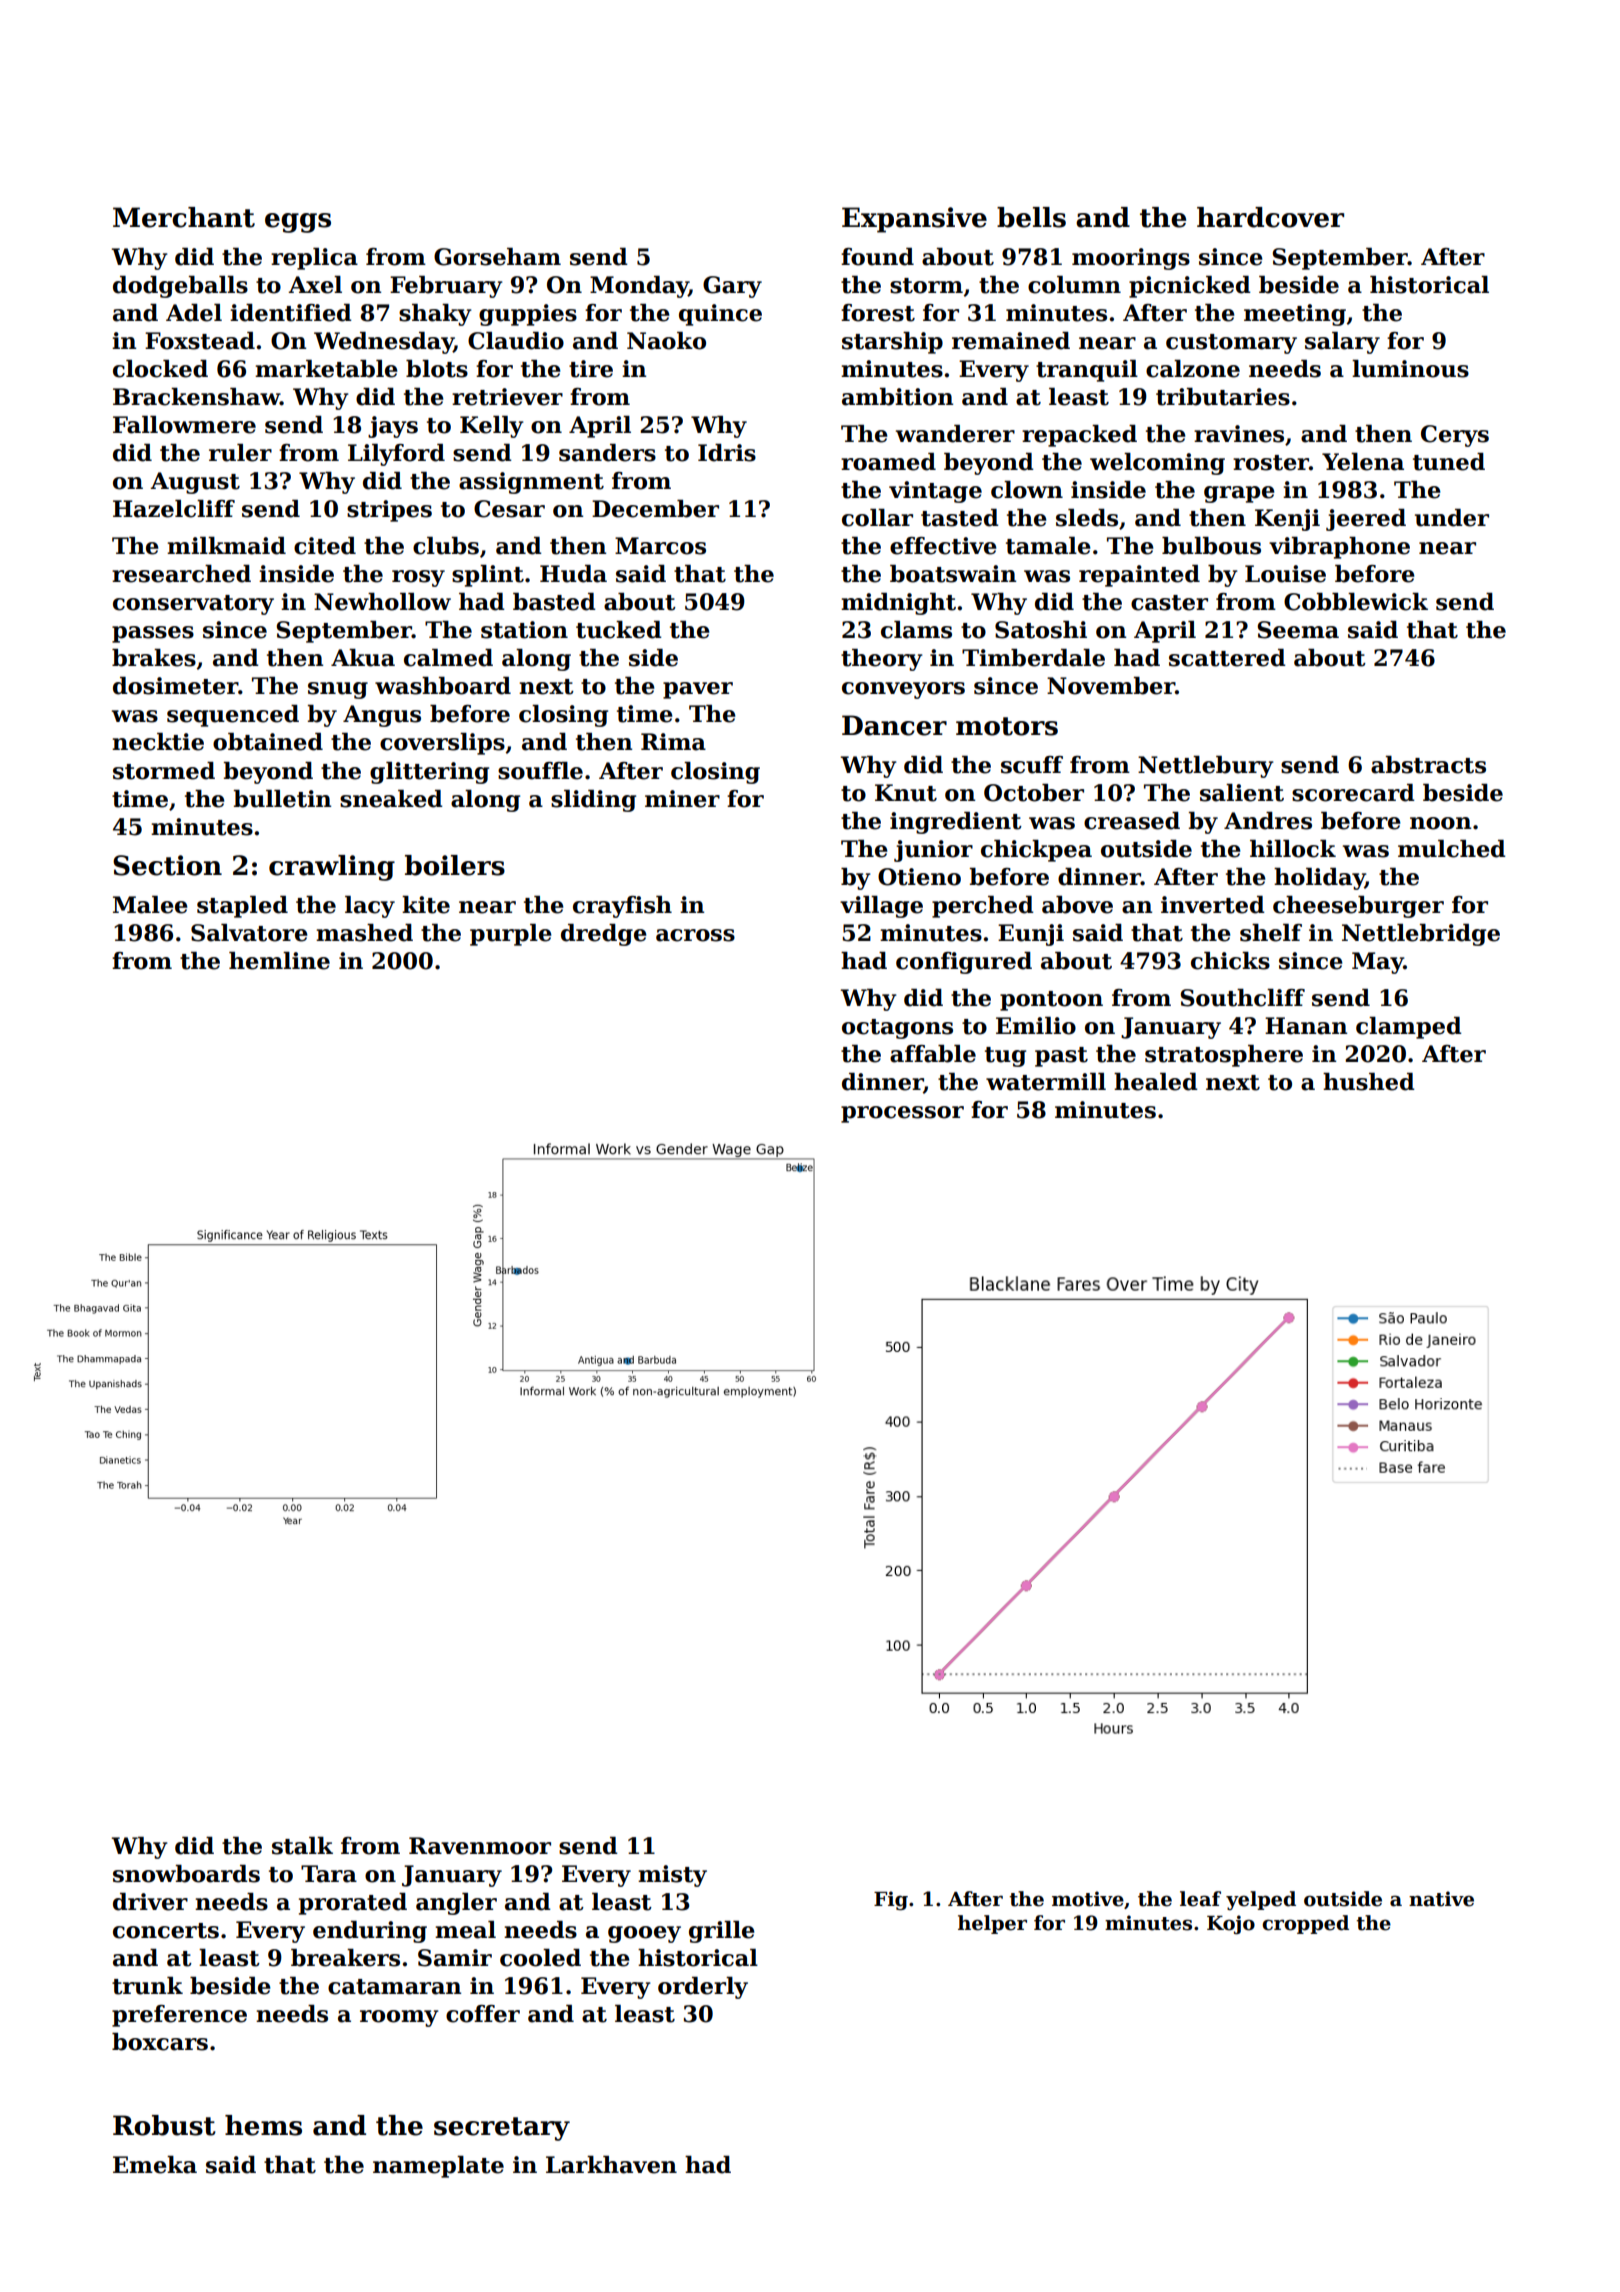 This screenshot has height=2292, width=1620. I want to click on configured, so click(964, 963).
